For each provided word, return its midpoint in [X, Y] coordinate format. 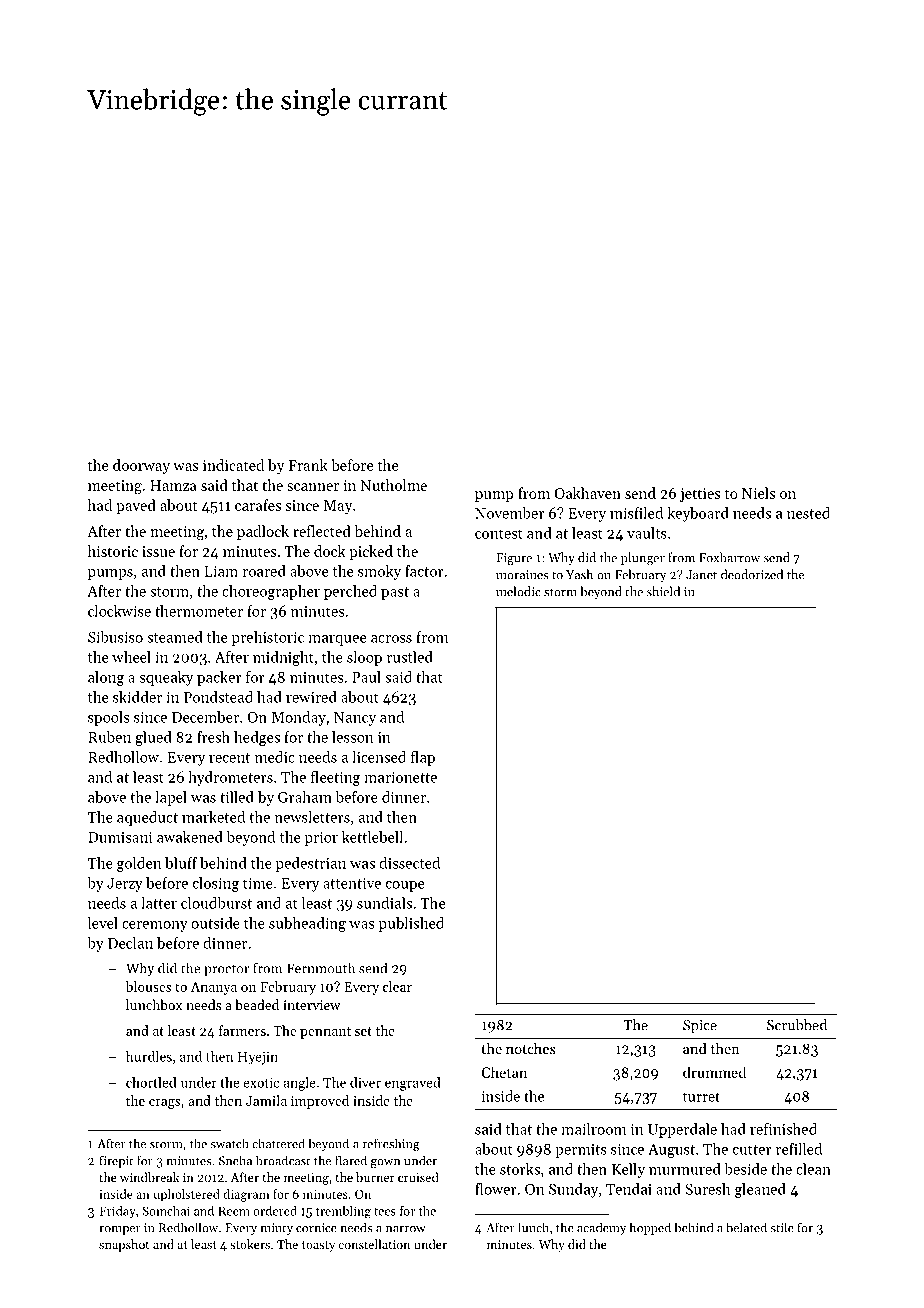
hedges [257, 738]
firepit [116, 1161]
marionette [400, 777]
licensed [379, 757]
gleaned [760, 1190]
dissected [409, 863]
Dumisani [120, 837]
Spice [700, 1027]
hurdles [149, 1056]
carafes [258, 505]
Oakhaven [587, 493]
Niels [758, 493]
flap [423, 758]
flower [496, 1189]
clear [397, 986]
